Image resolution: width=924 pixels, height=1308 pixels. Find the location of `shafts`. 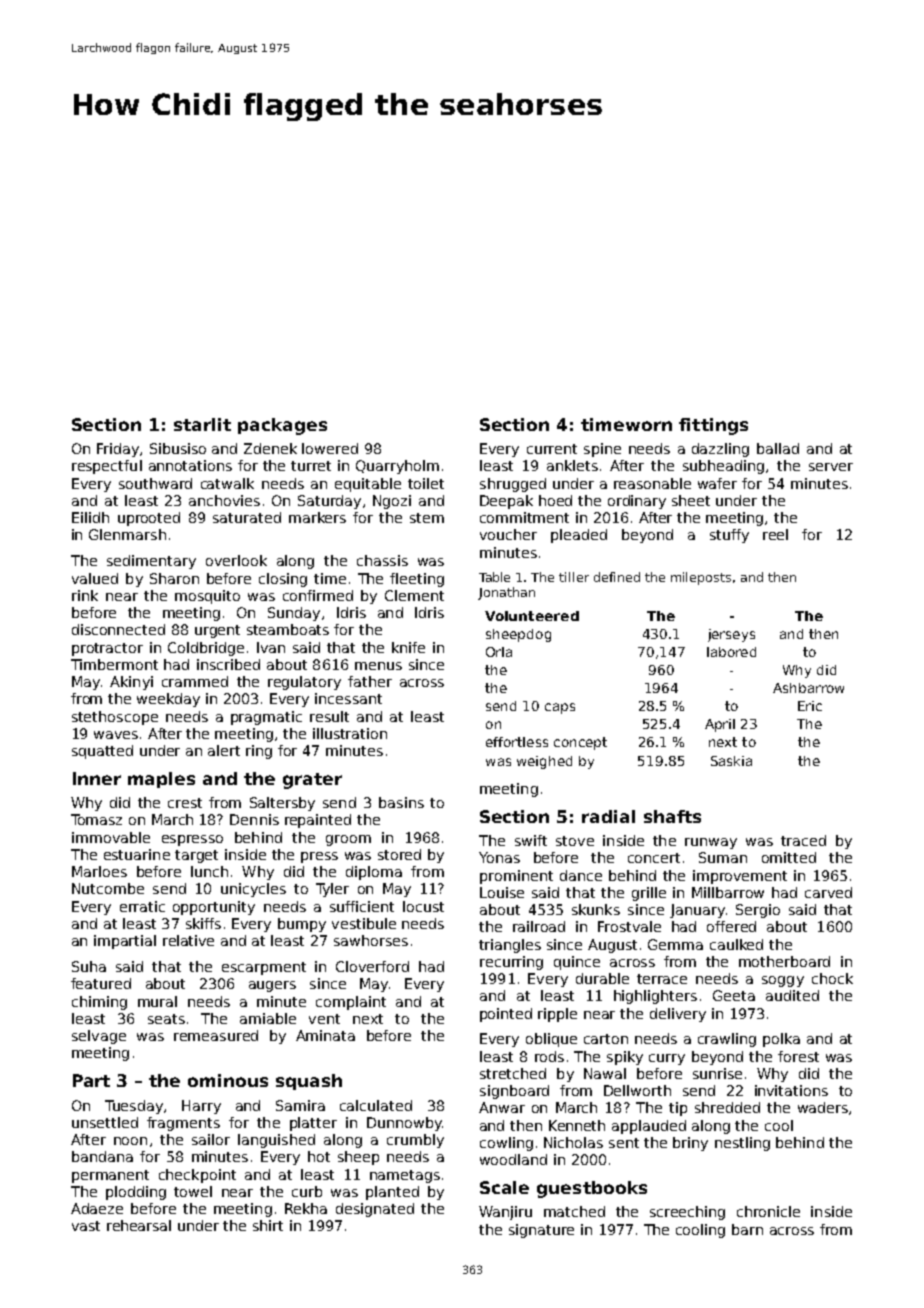

shafts is located at coordinates (672, 816).
